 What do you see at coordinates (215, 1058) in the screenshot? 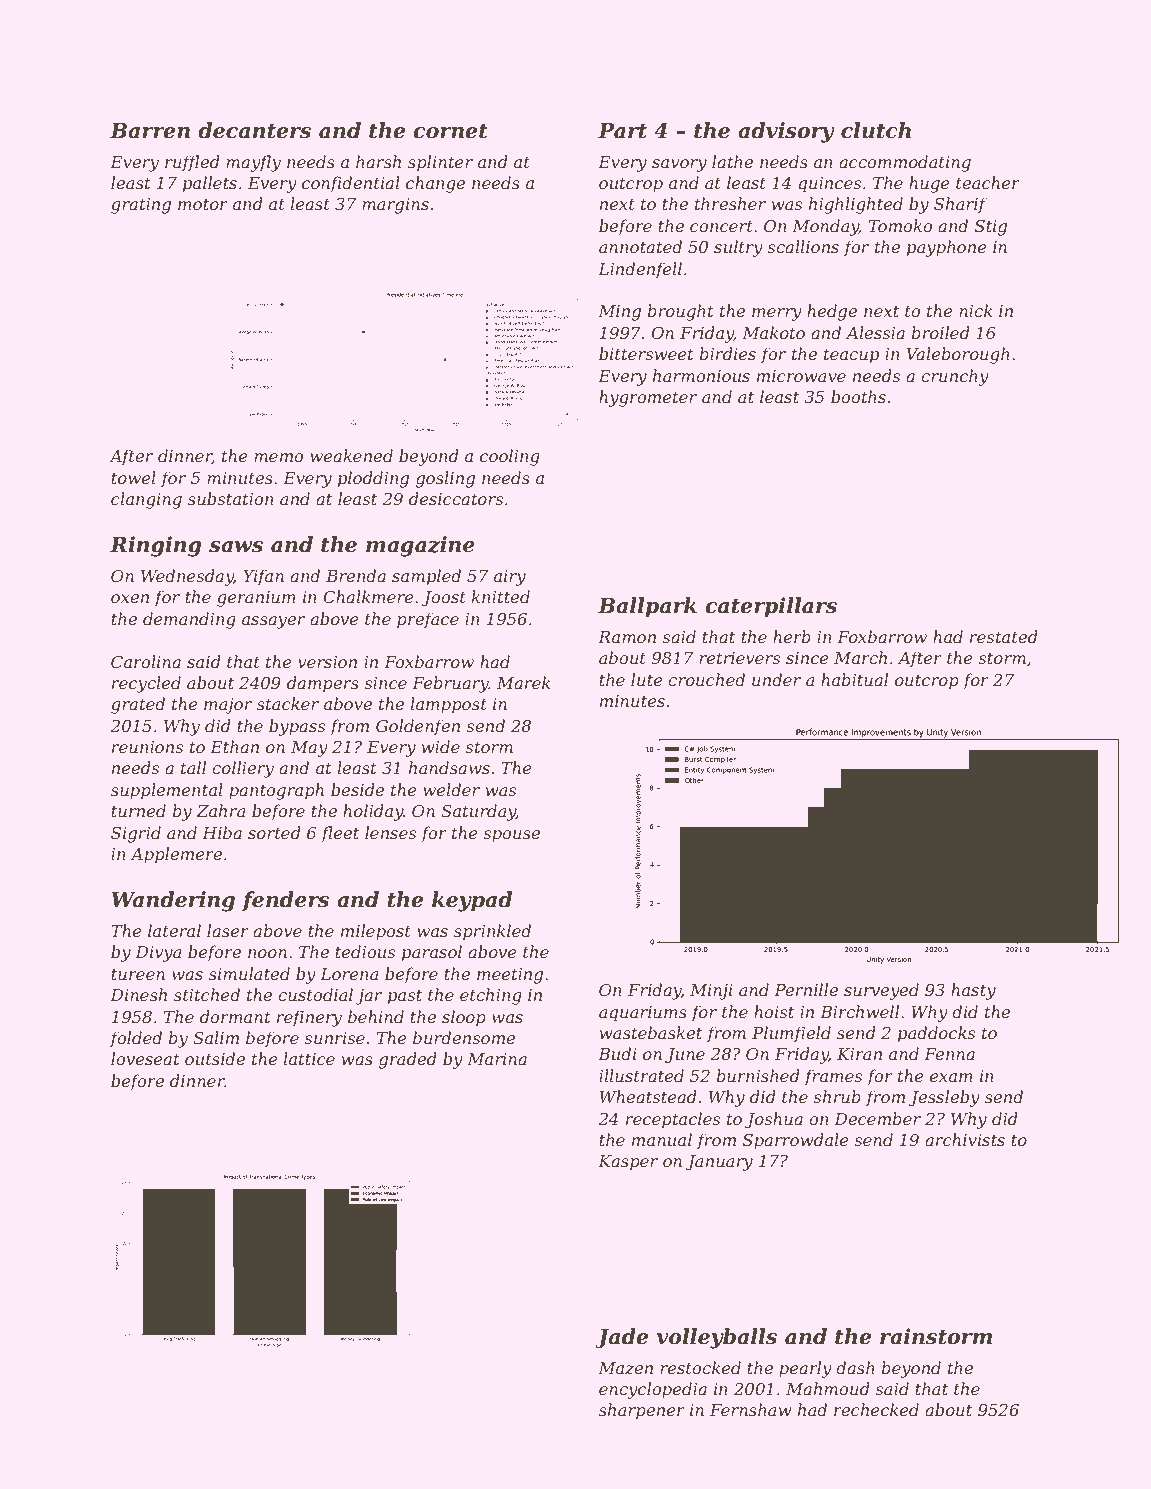
I see `outside` at bounding box center [215, 1058].
